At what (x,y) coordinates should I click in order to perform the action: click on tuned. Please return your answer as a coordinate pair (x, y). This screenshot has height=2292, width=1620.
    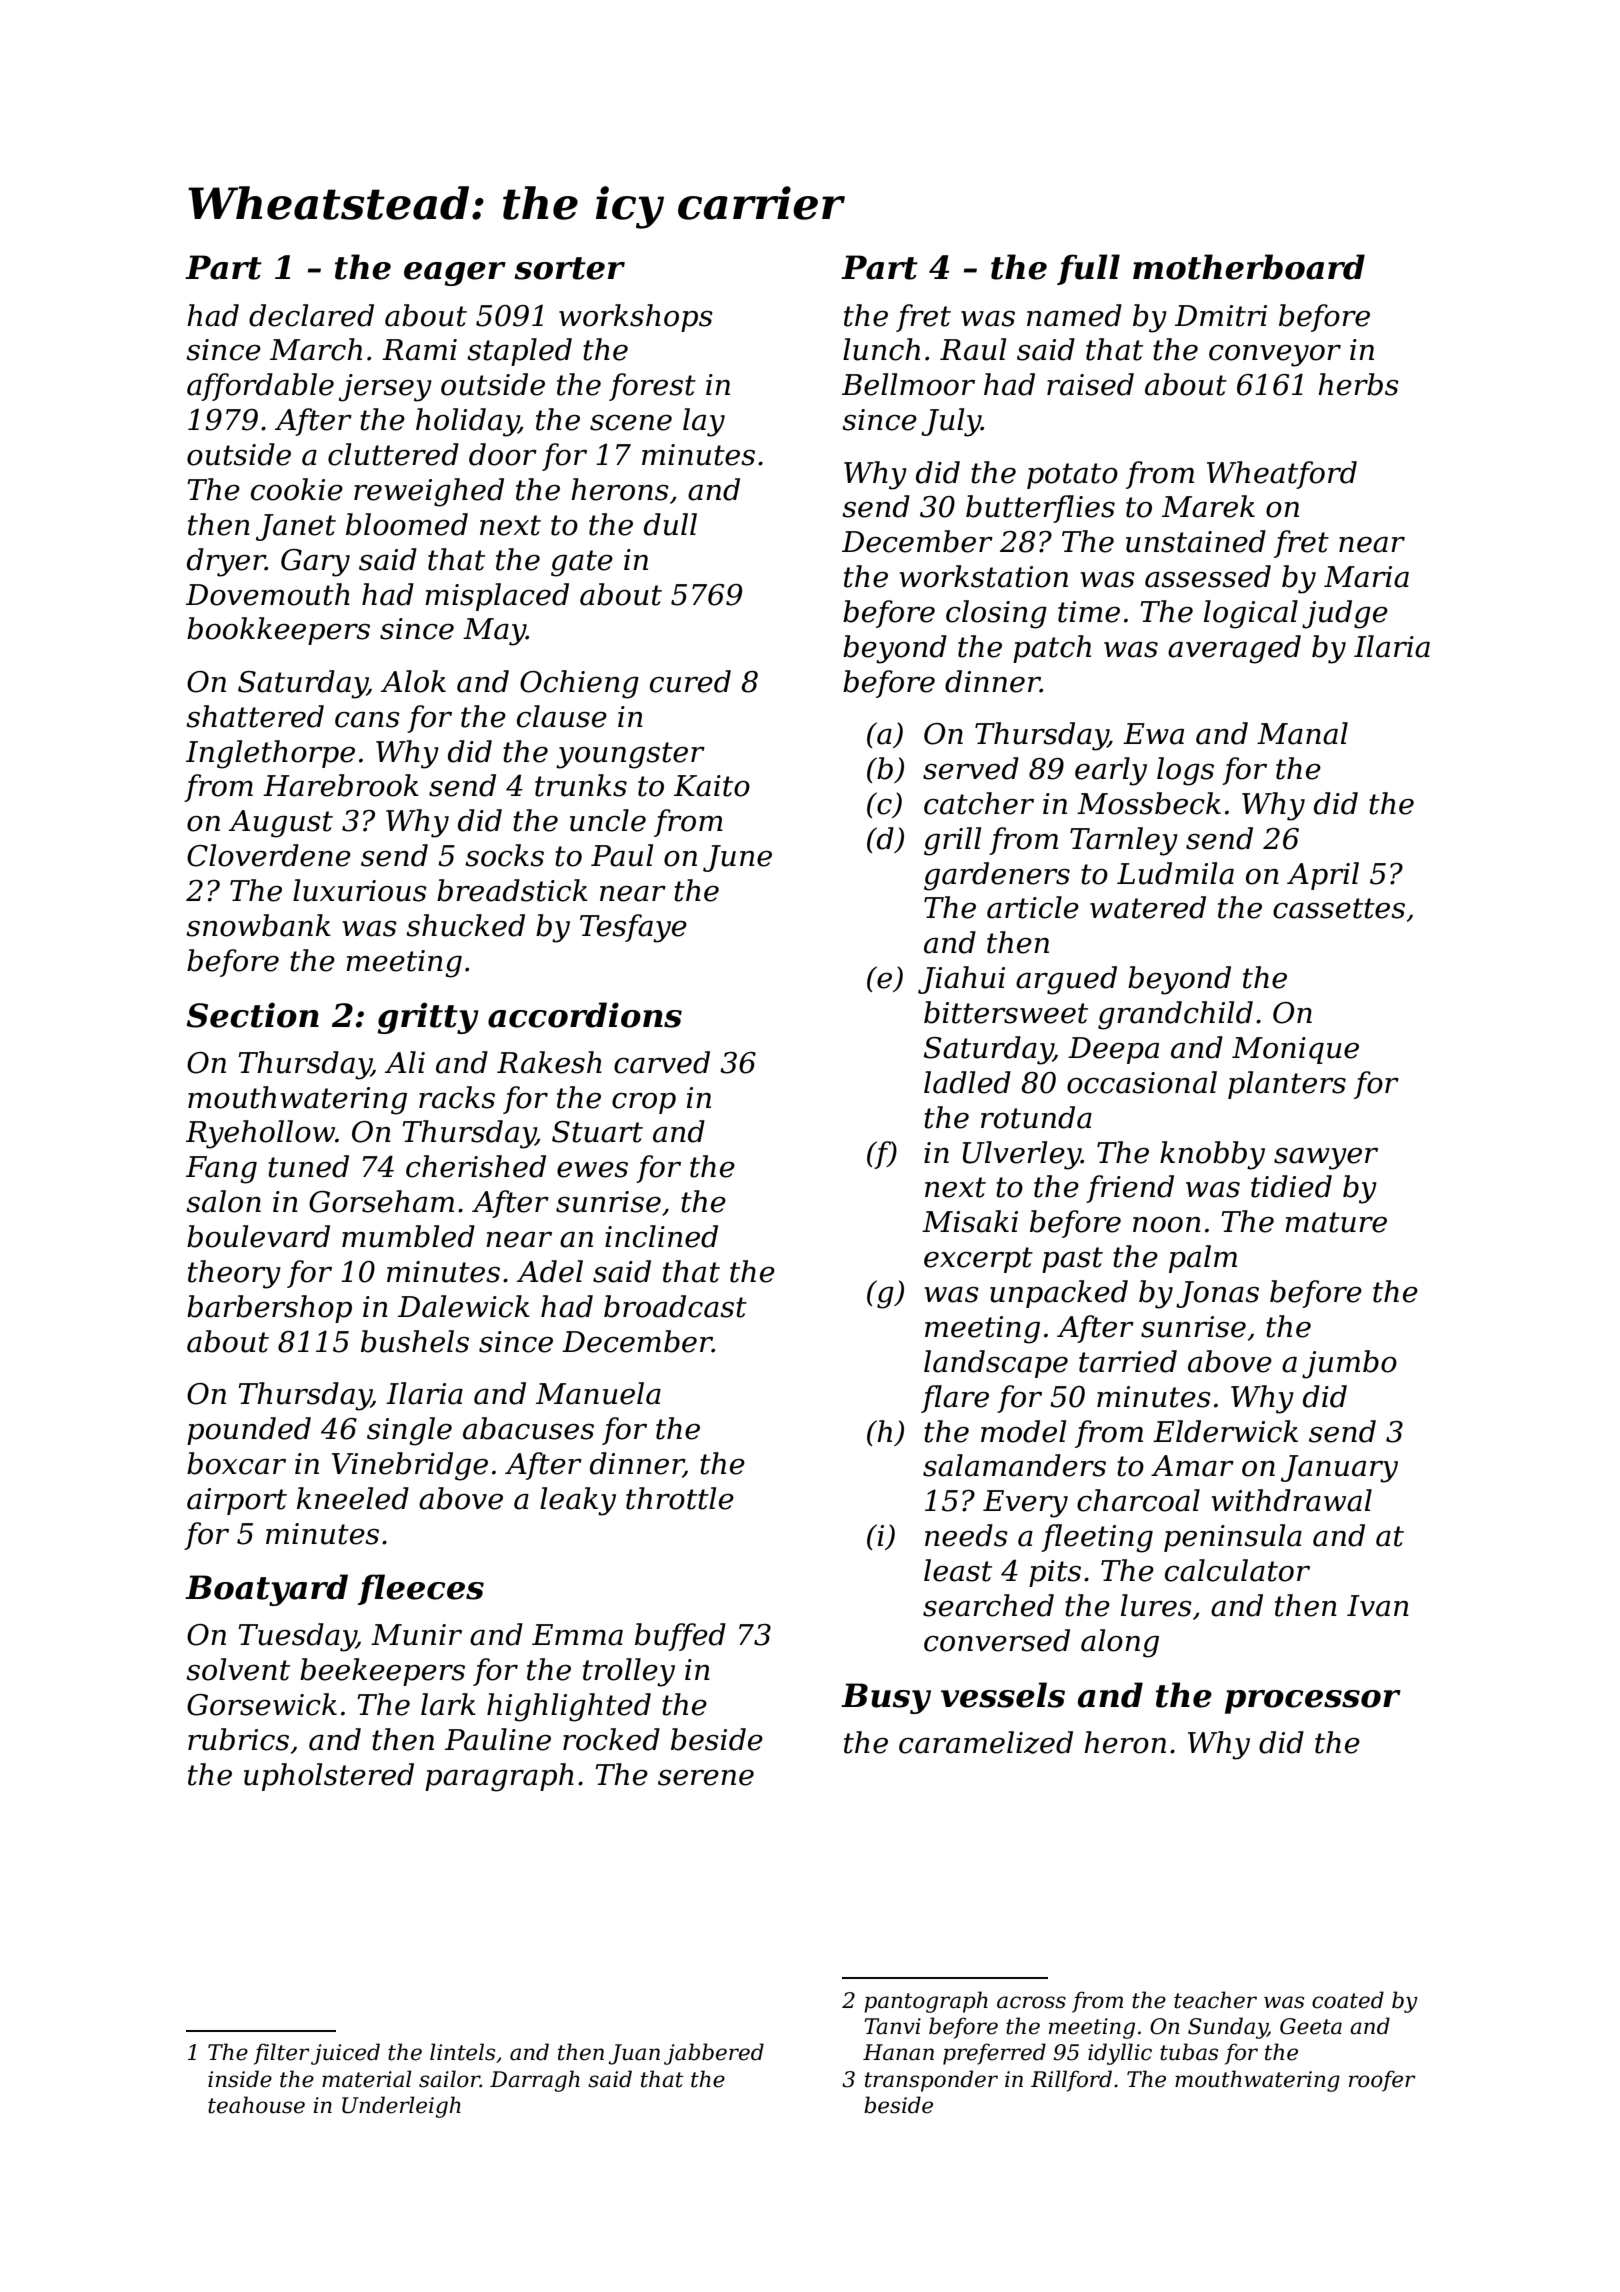
    Looking at the image, I should click on (308, 1166).
